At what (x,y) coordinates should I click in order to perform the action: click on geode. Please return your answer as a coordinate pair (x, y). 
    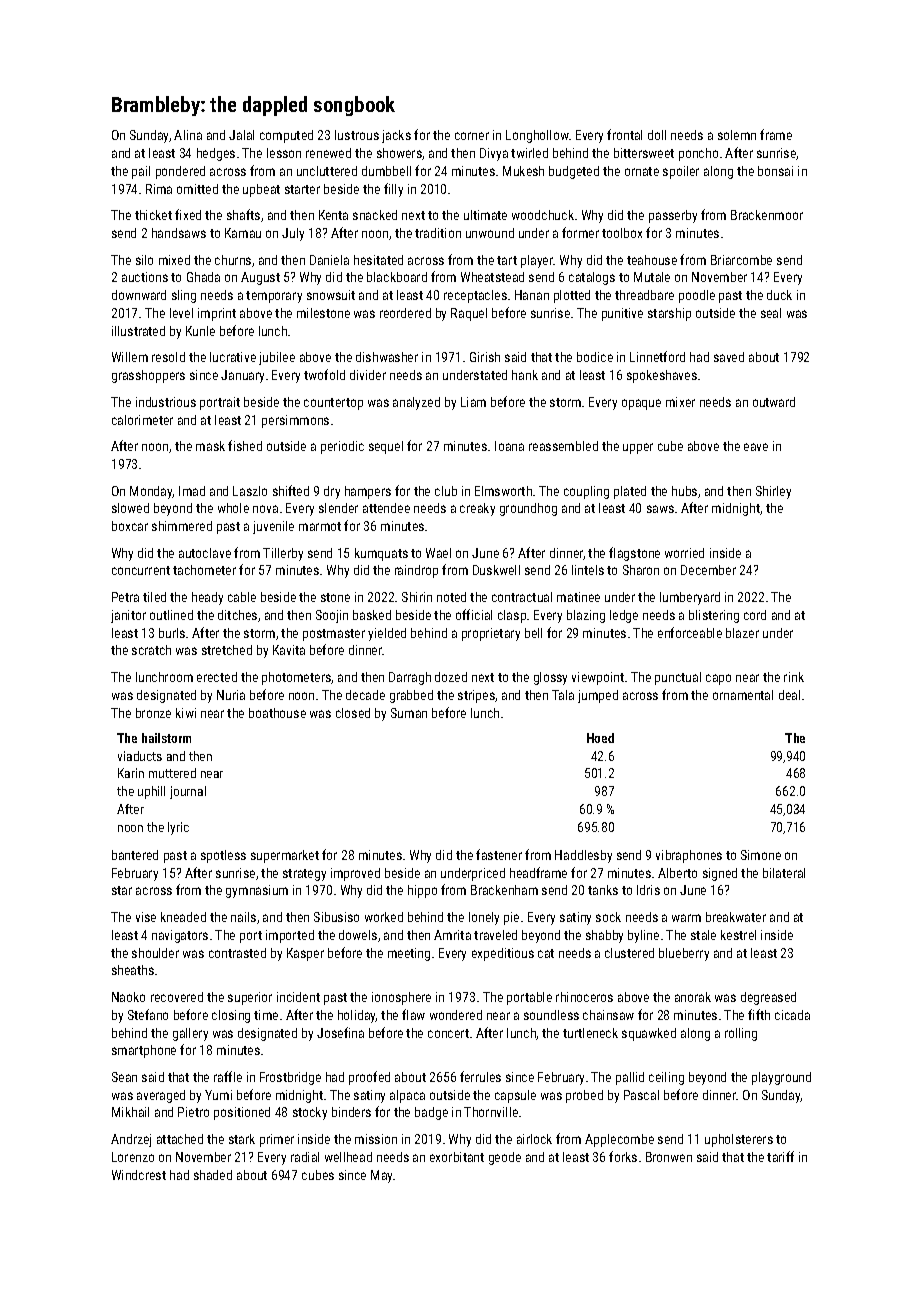
    Looking at the image, I should click on (505, 1158).
